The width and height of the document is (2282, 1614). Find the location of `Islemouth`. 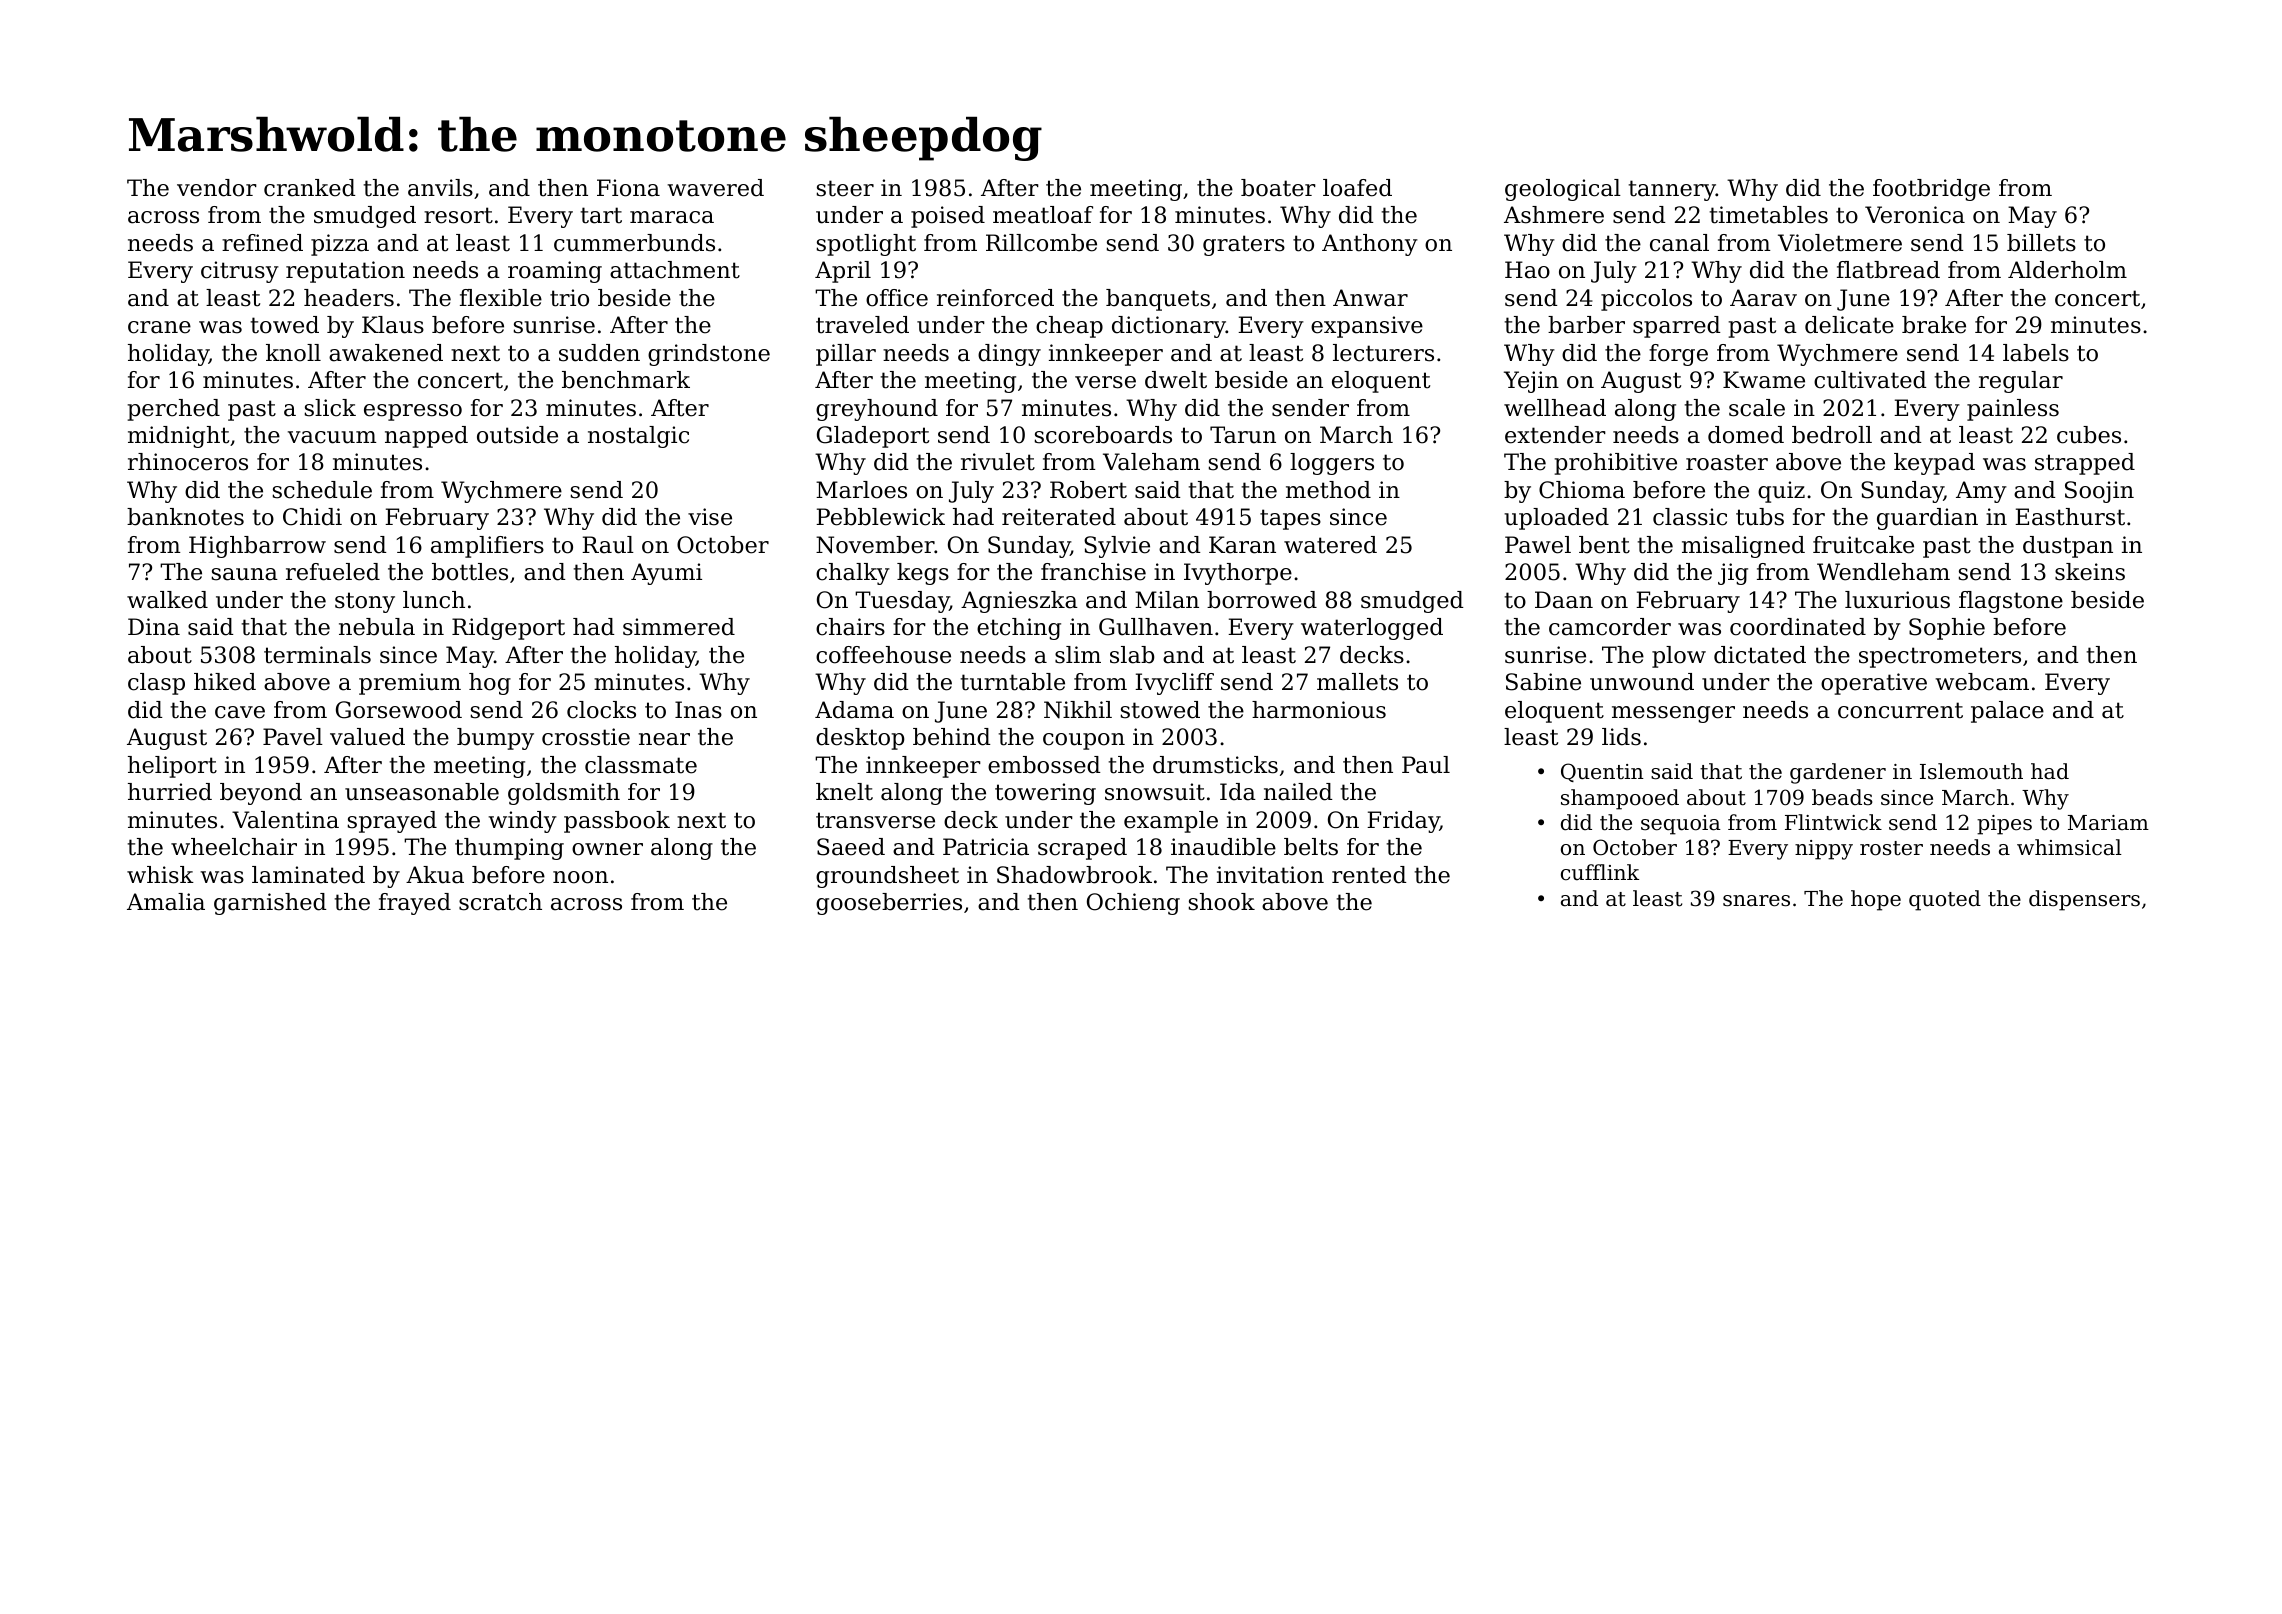

Islemouth is located at coordinates (1971, 771).
